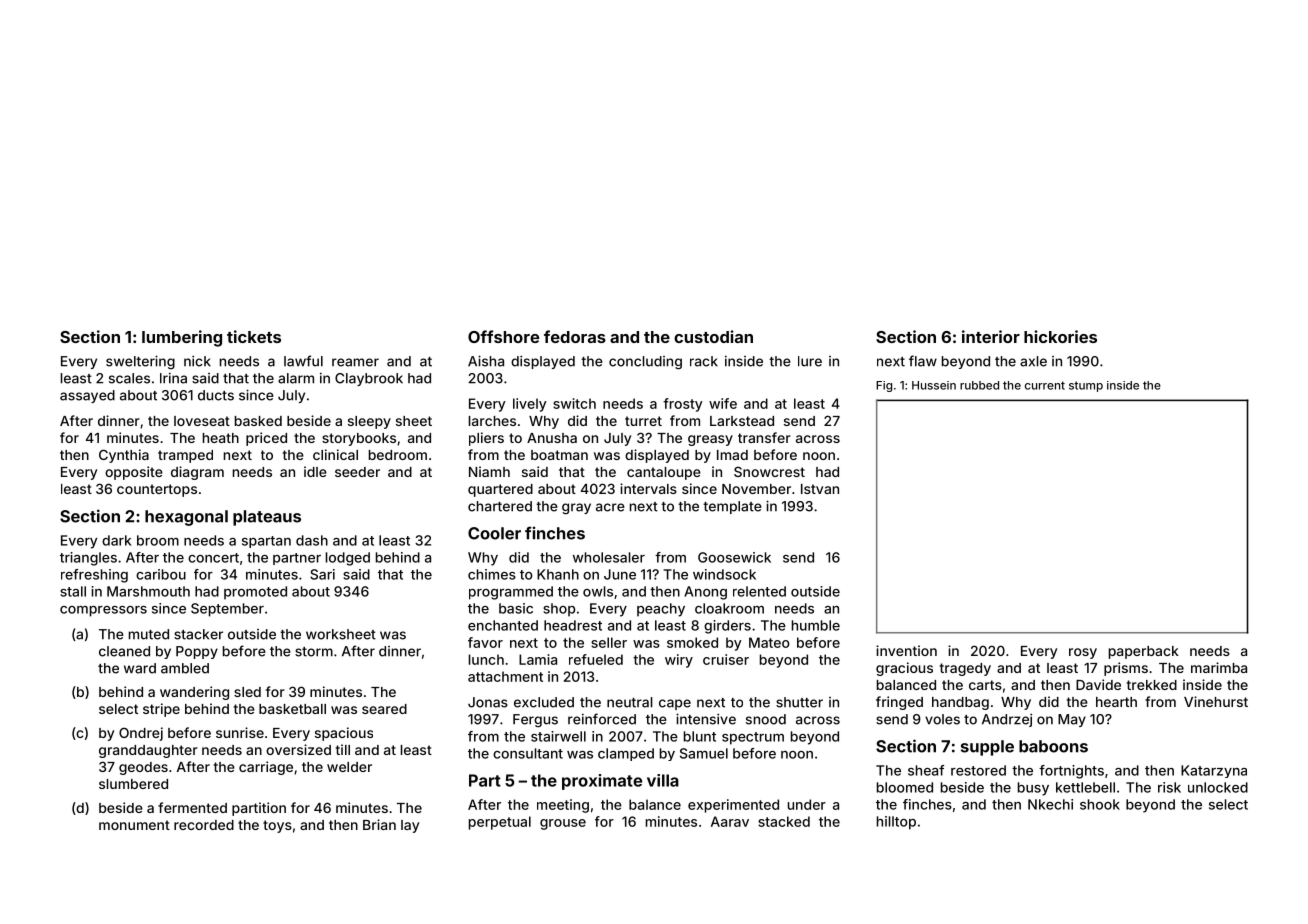  I want to click on Istvan, so click(820, 489).
